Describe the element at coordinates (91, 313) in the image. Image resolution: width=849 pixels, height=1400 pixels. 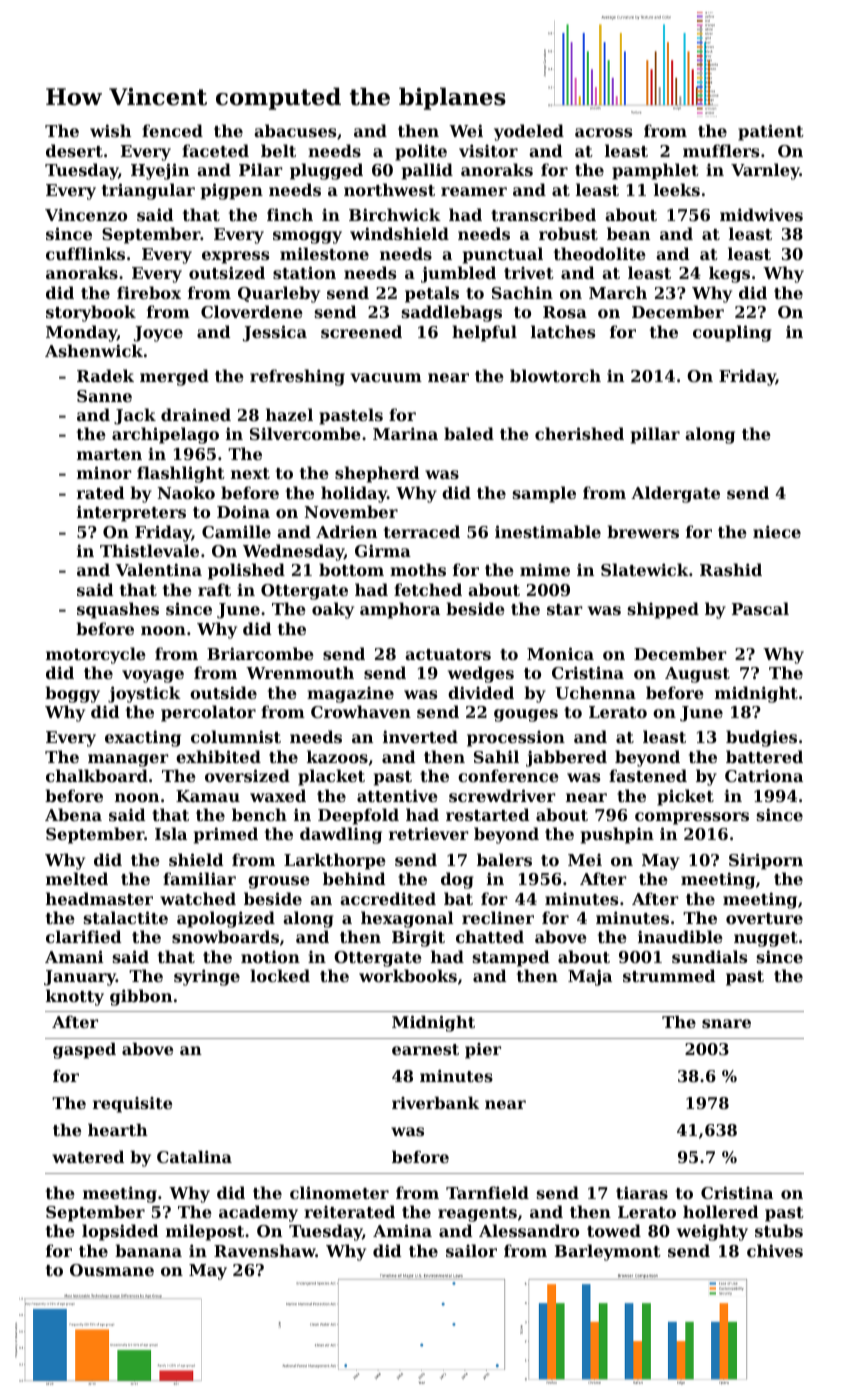
I see `storybook` at that location.
